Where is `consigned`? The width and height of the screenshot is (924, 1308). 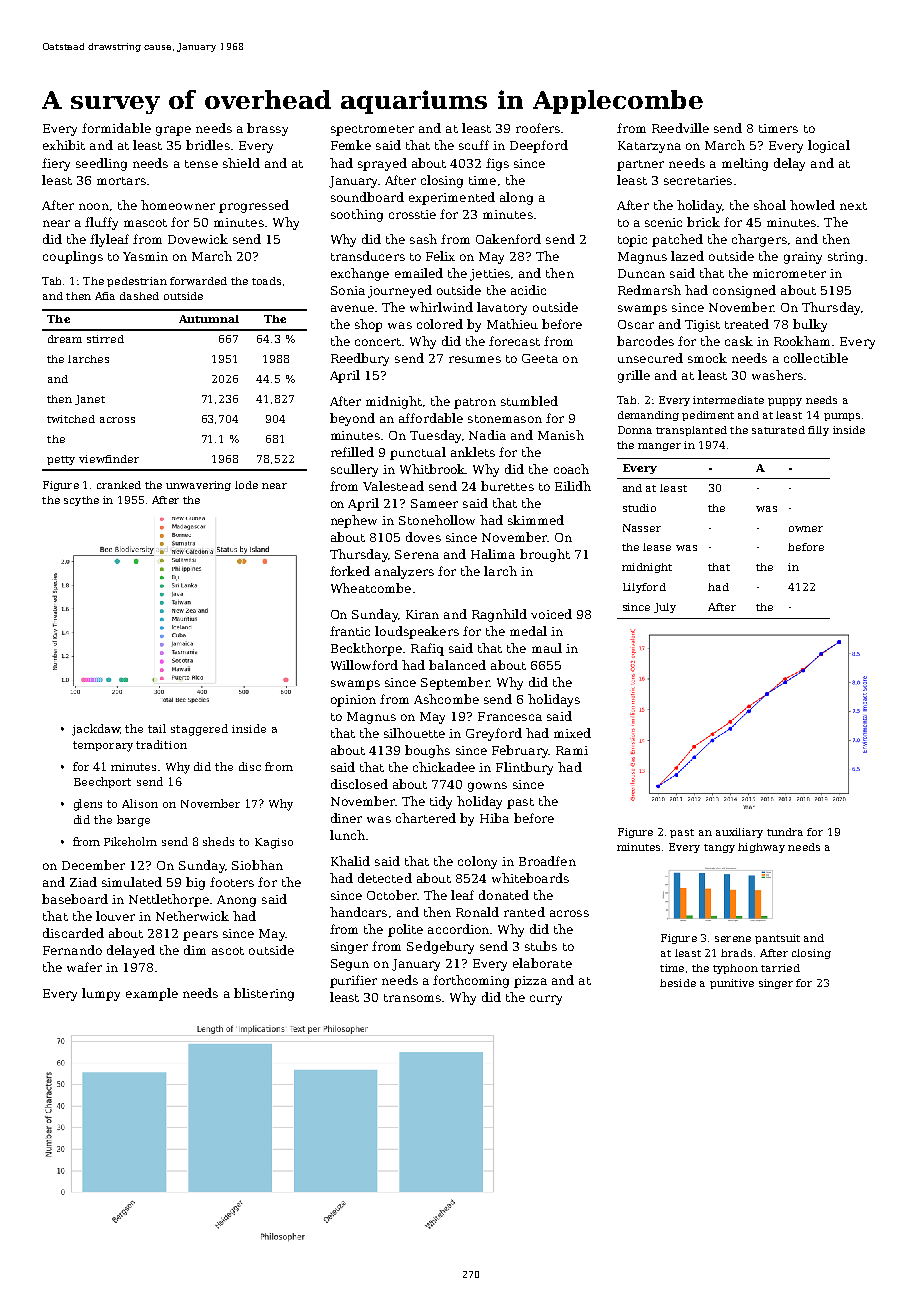 consigned is located at coordinates (744, 291).
